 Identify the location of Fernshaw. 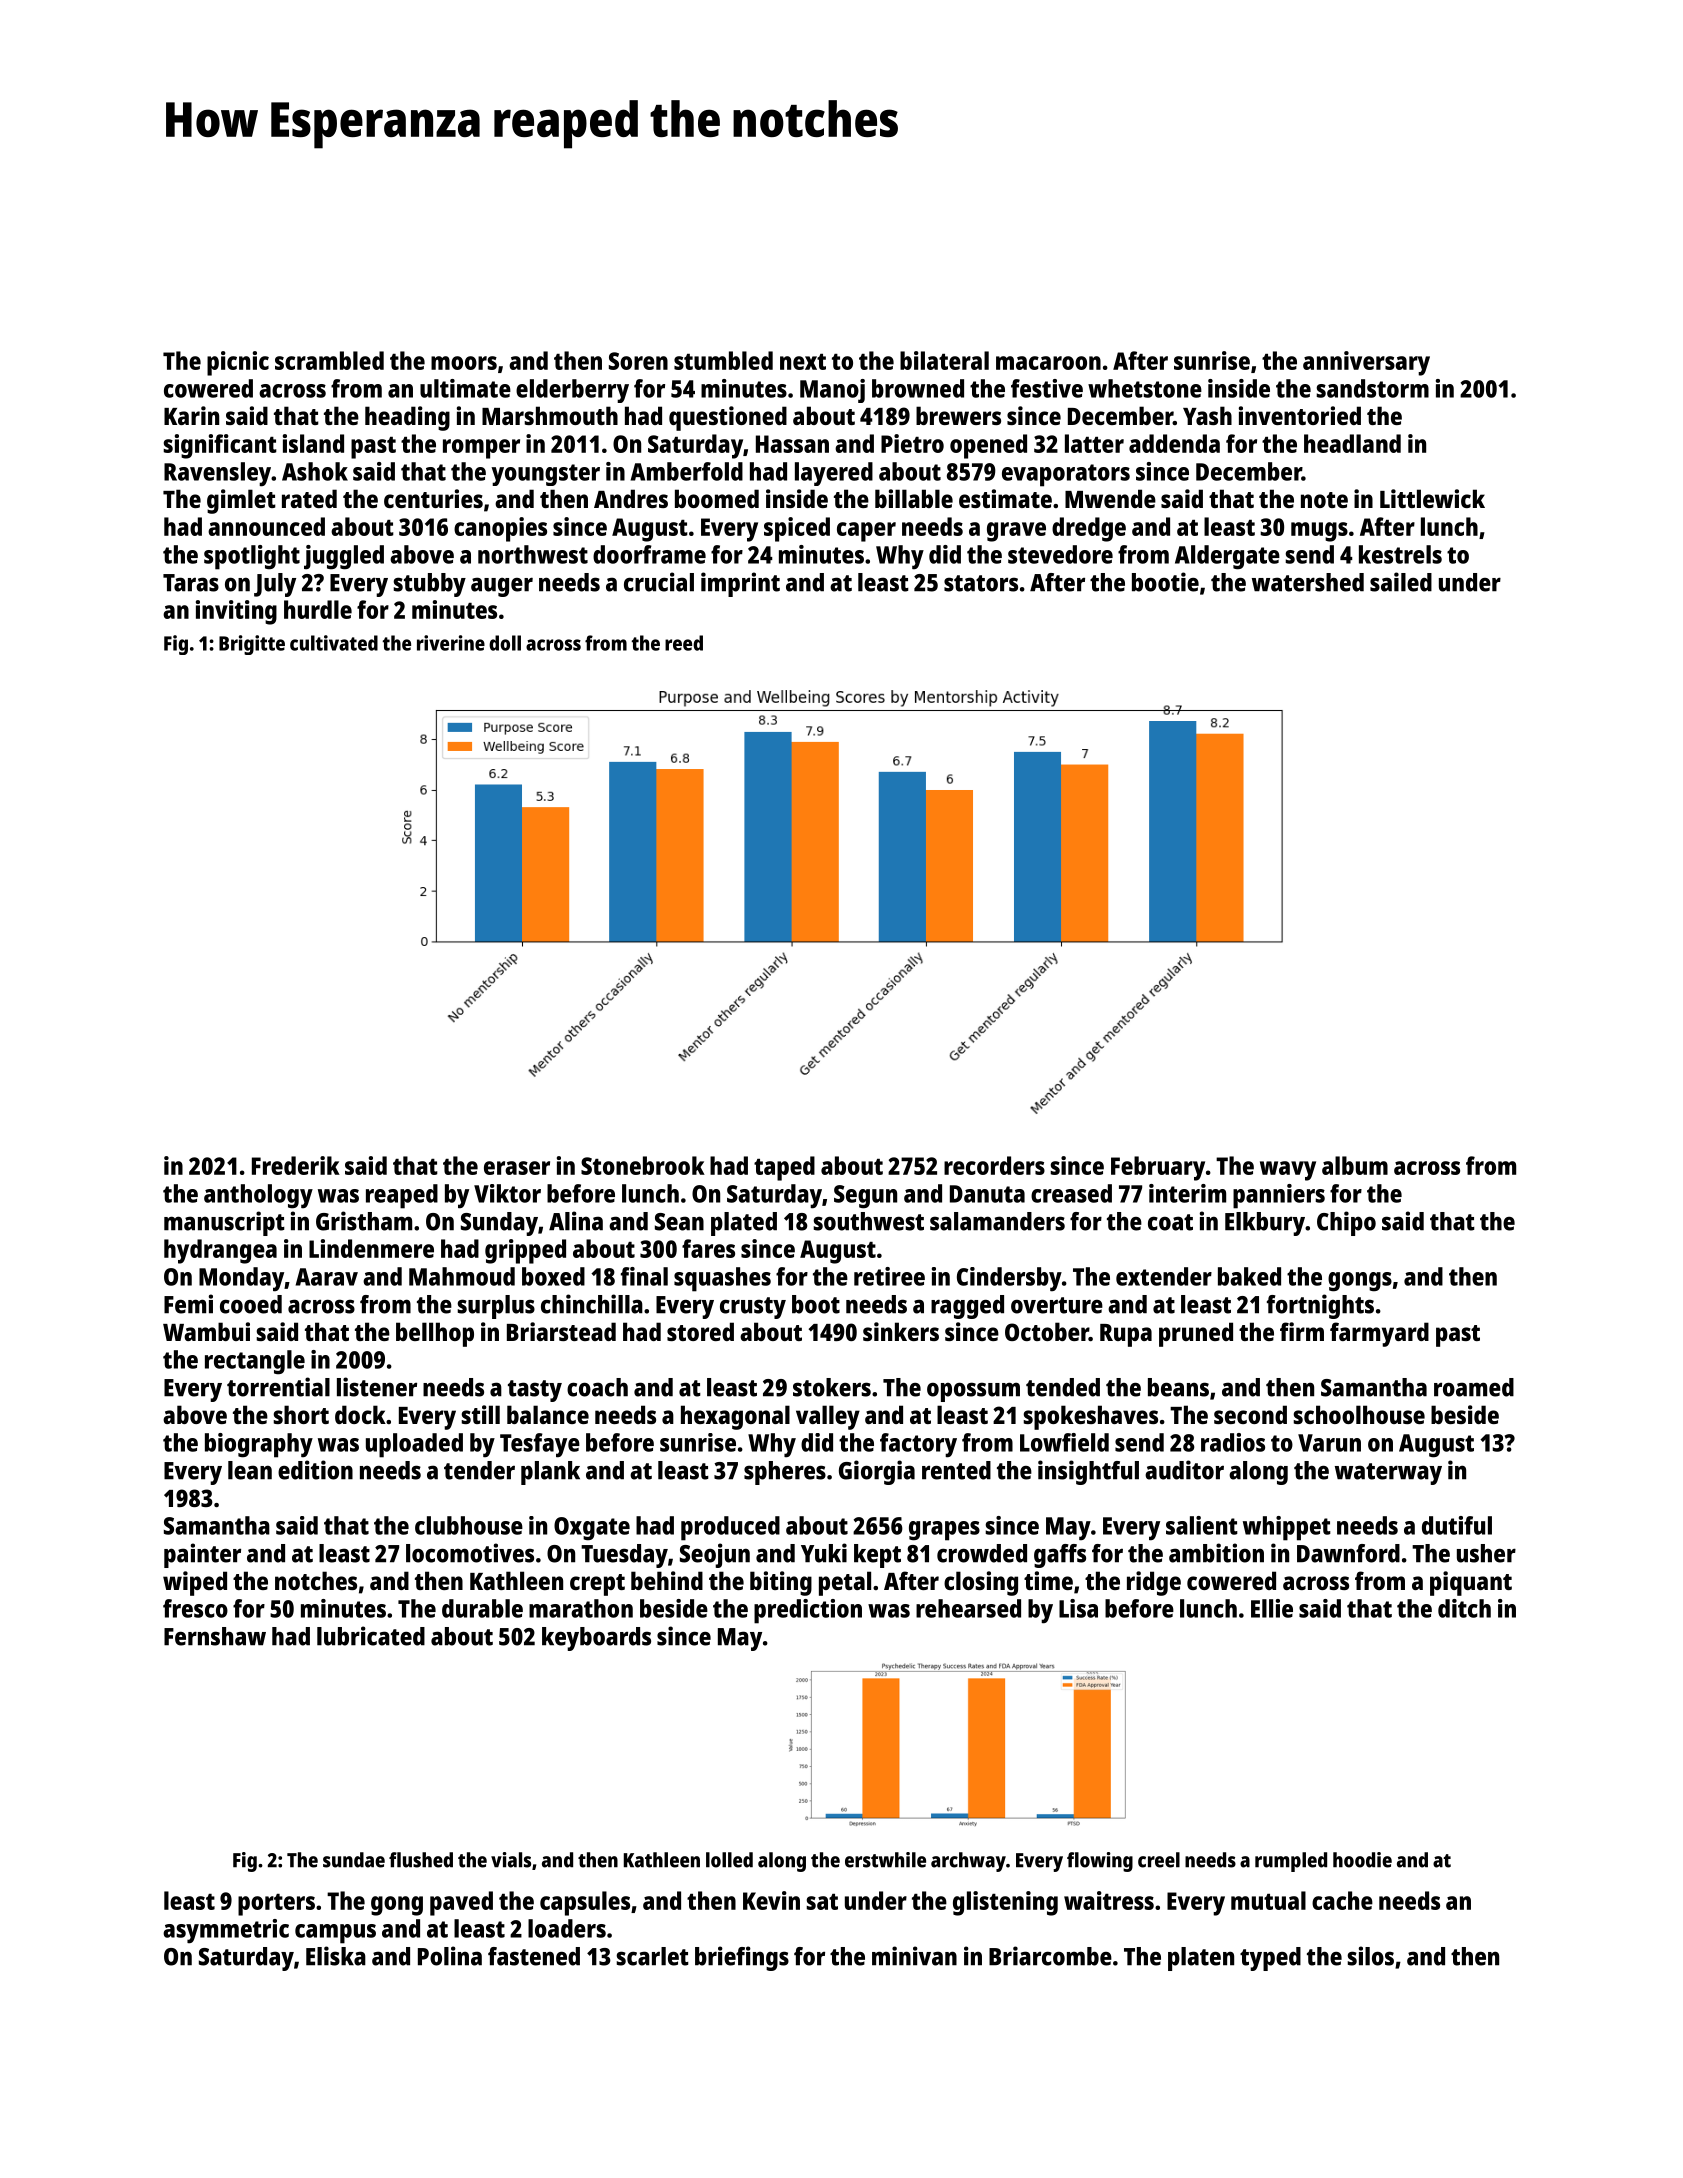
(215, 1636).
